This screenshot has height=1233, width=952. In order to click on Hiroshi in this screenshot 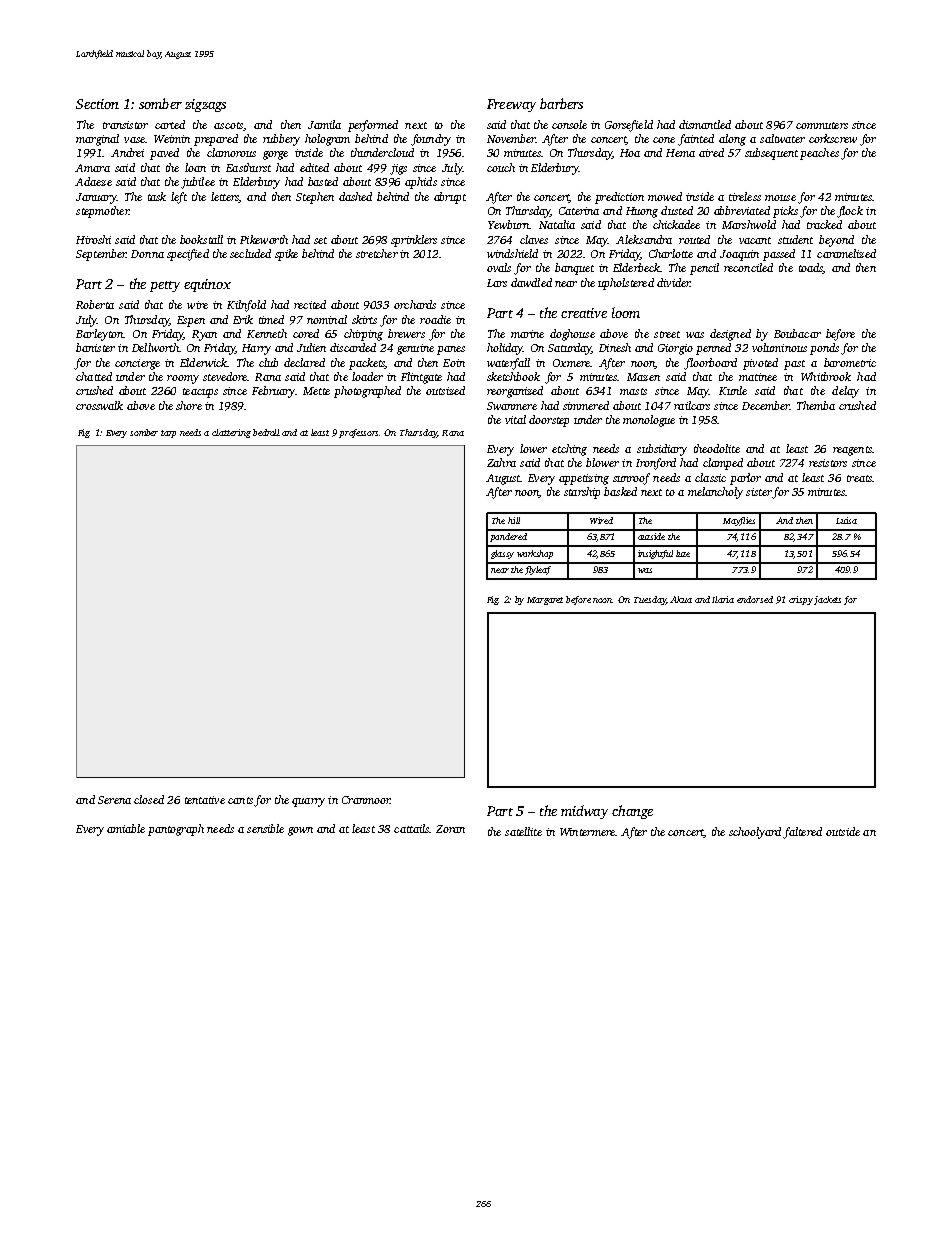, I will do `click(93, 239)`.
